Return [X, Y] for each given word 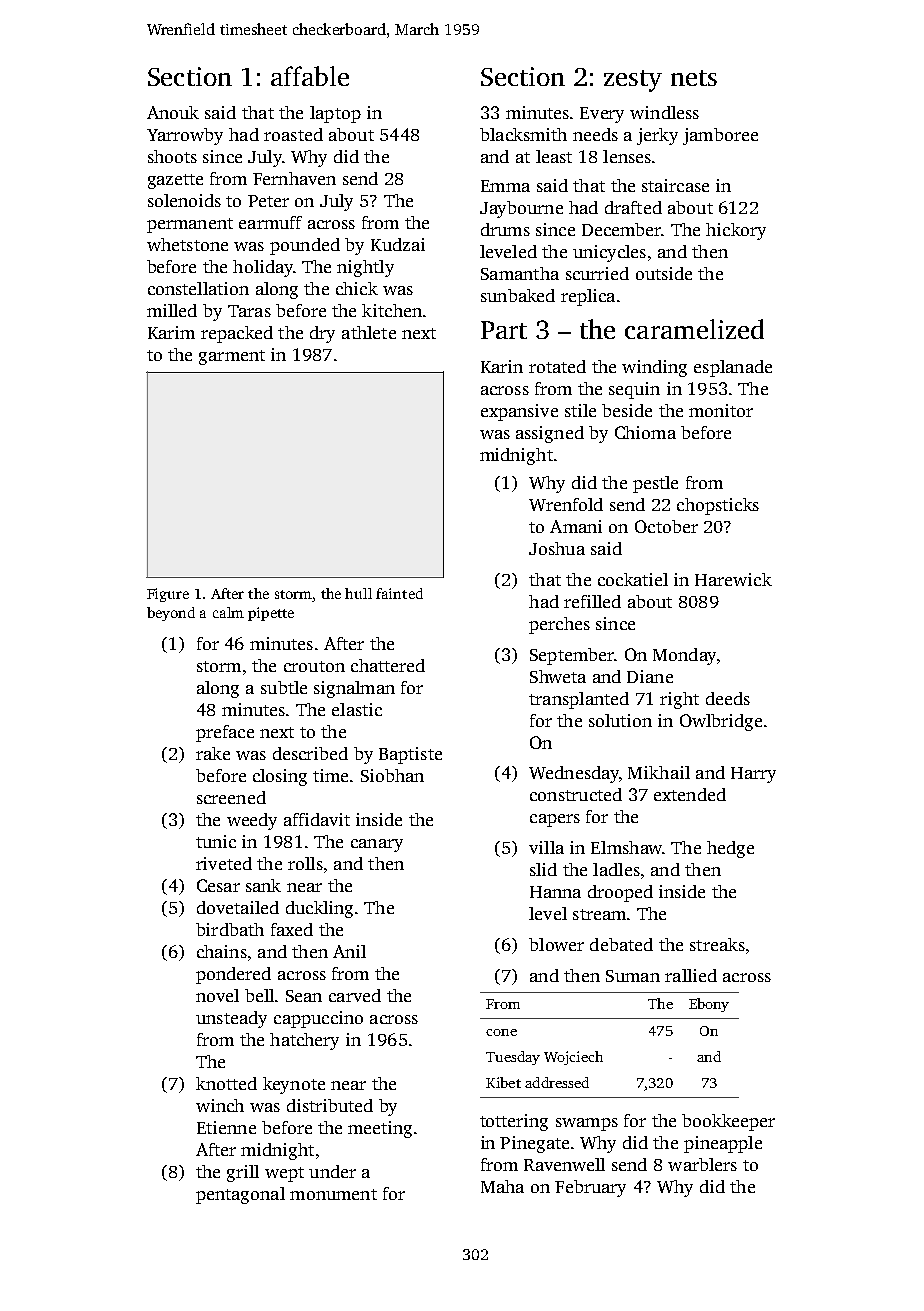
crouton [314, 666]
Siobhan [392, 775]
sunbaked [518, 295]
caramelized [694, 329]
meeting [380, 1129]
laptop [335, 114]
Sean [304, 996]
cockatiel [633, 579]
